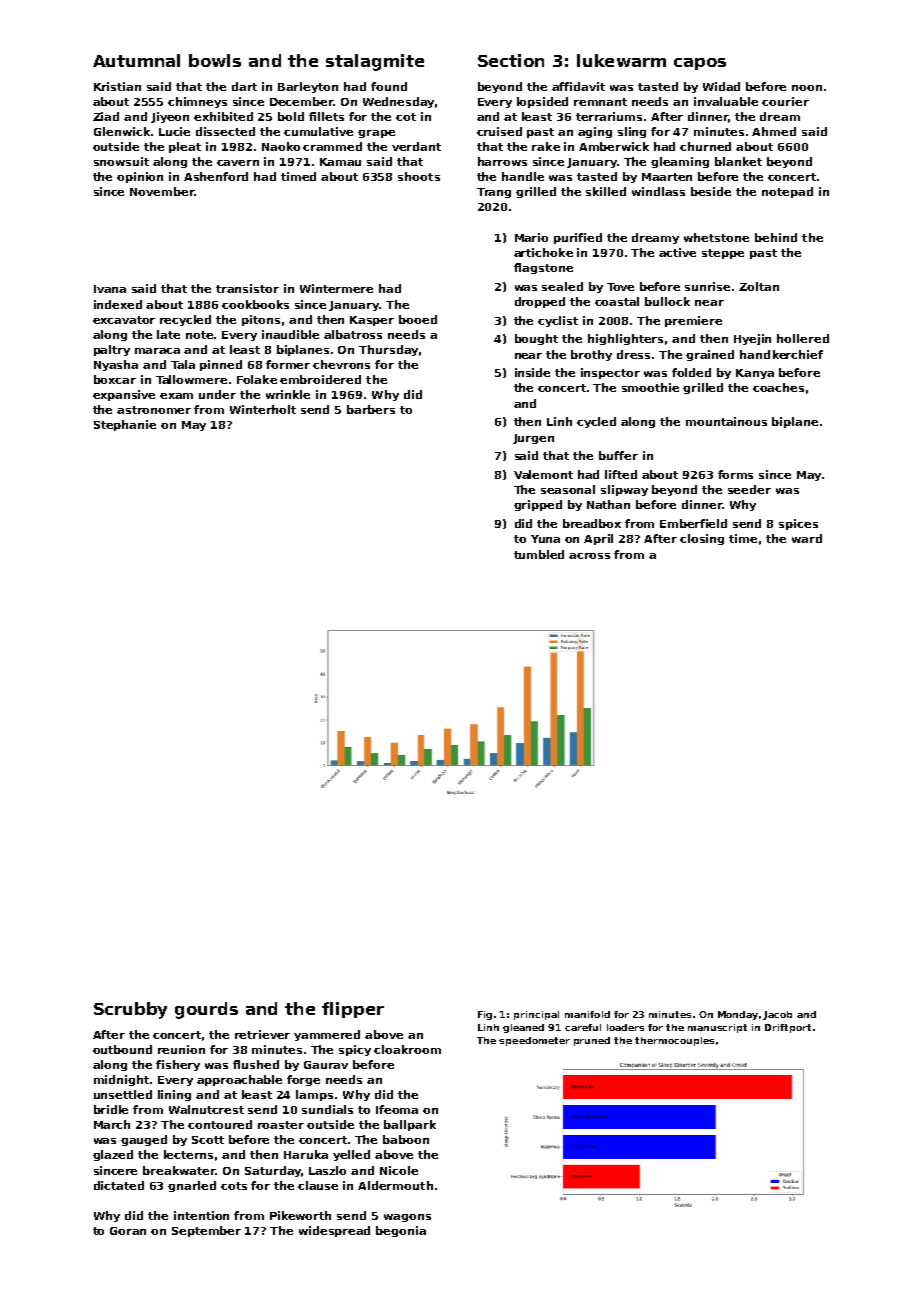 The height and width of the screenshot is (1308, 924). I want to click on thermocouples, so click(674, 1041).
